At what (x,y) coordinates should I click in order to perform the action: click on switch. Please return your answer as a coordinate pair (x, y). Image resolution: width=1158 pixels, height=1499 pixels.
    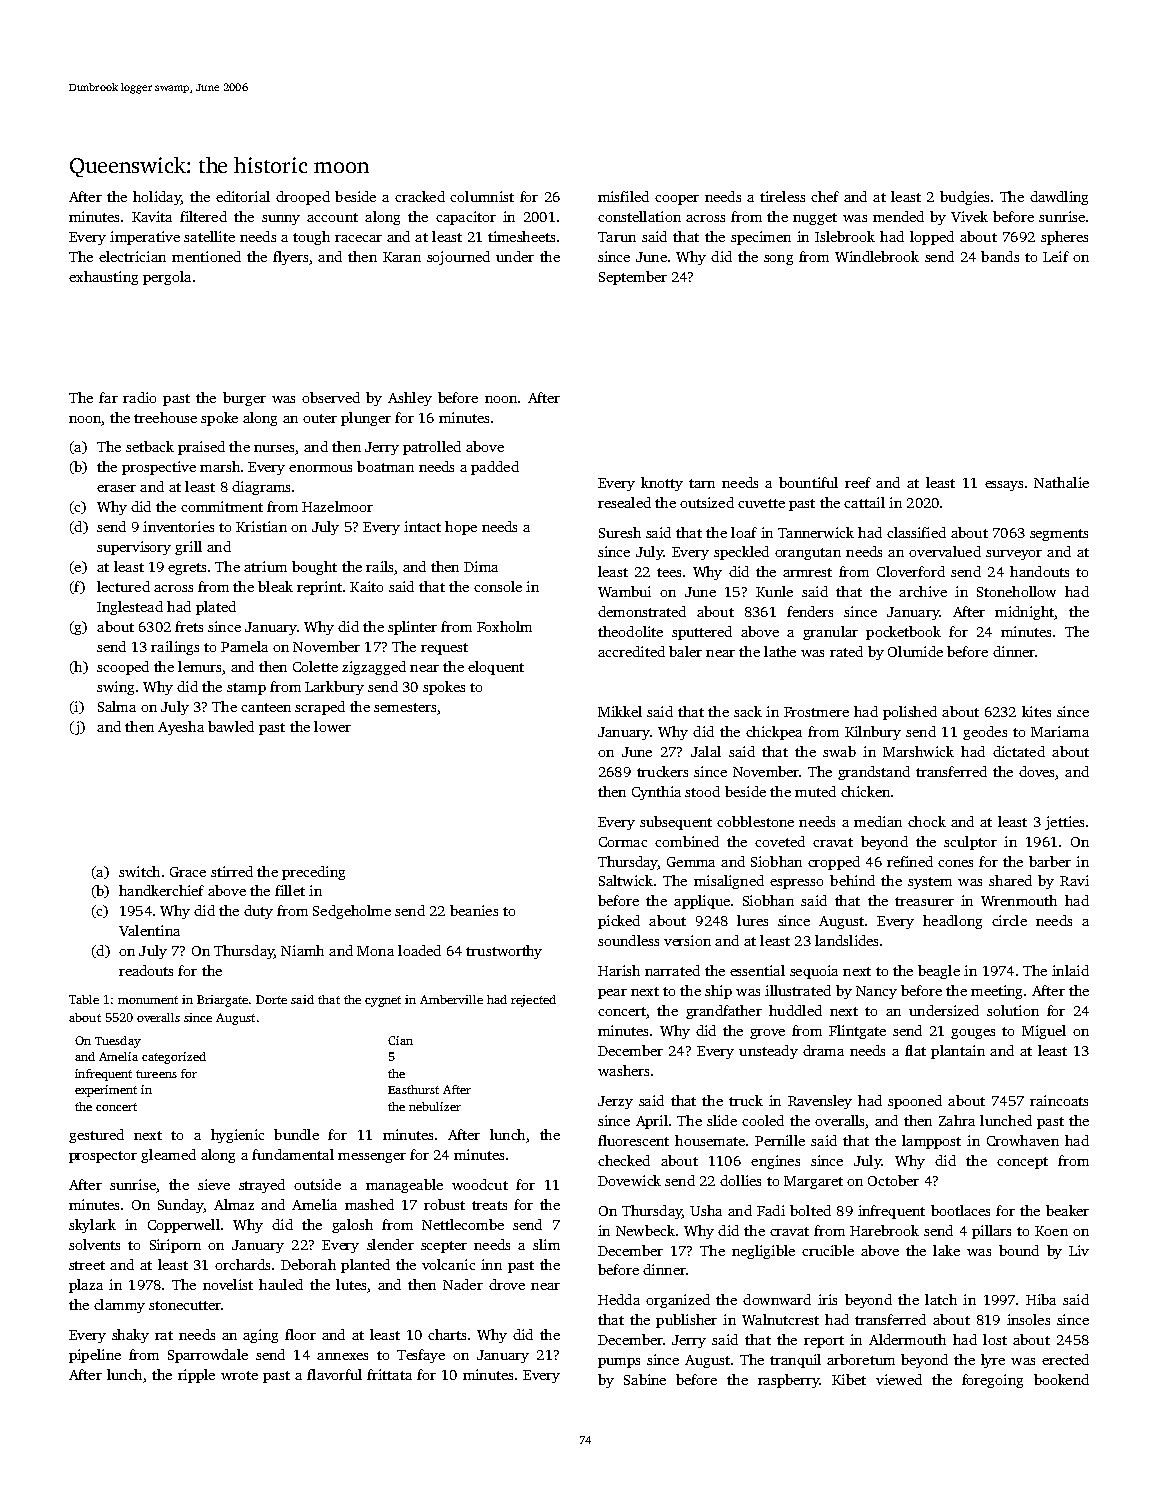
    Looking at the image, I should click on (139, 871).
